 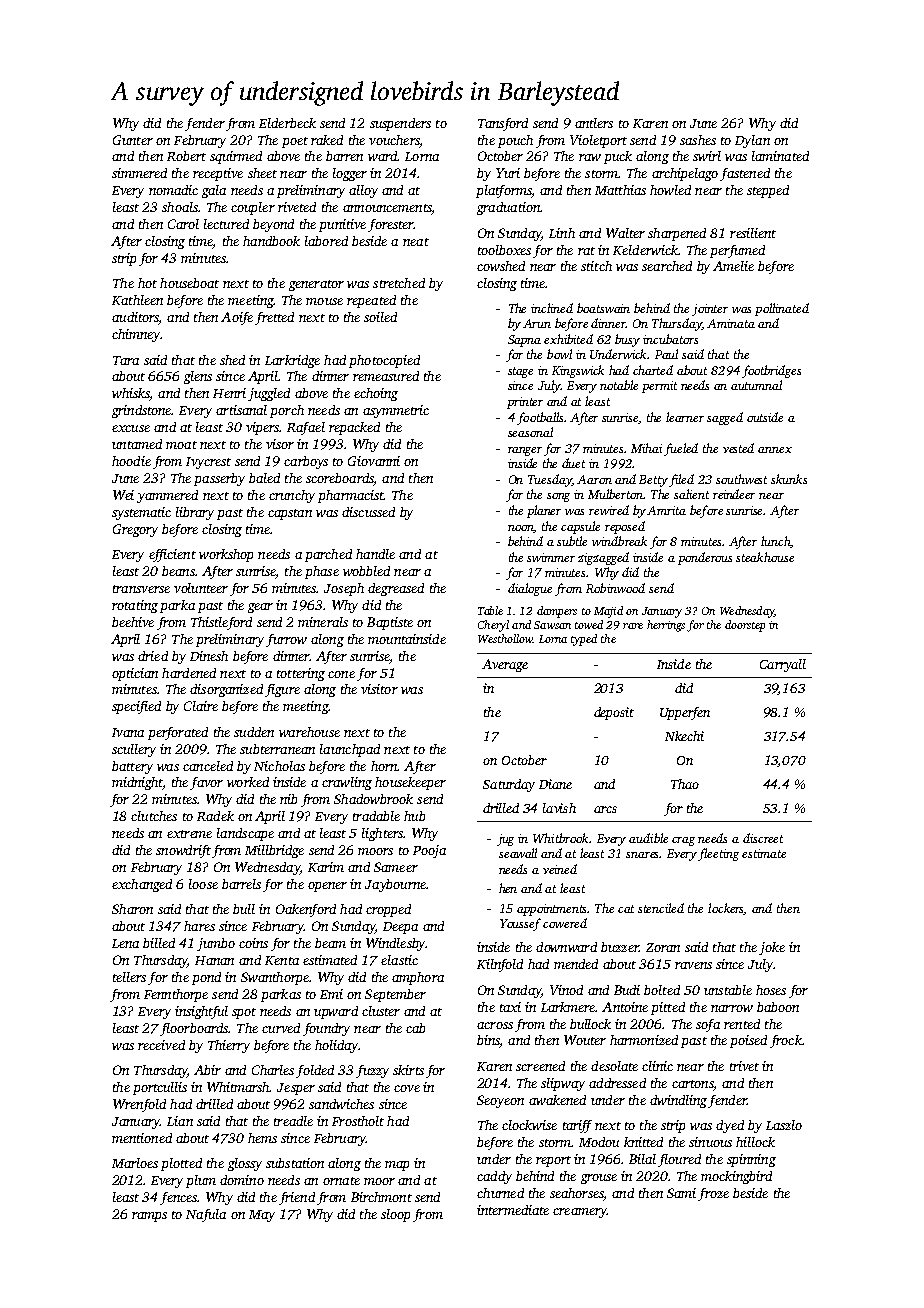 I want to click on Elderbeck, so click(x=287, y=123).
